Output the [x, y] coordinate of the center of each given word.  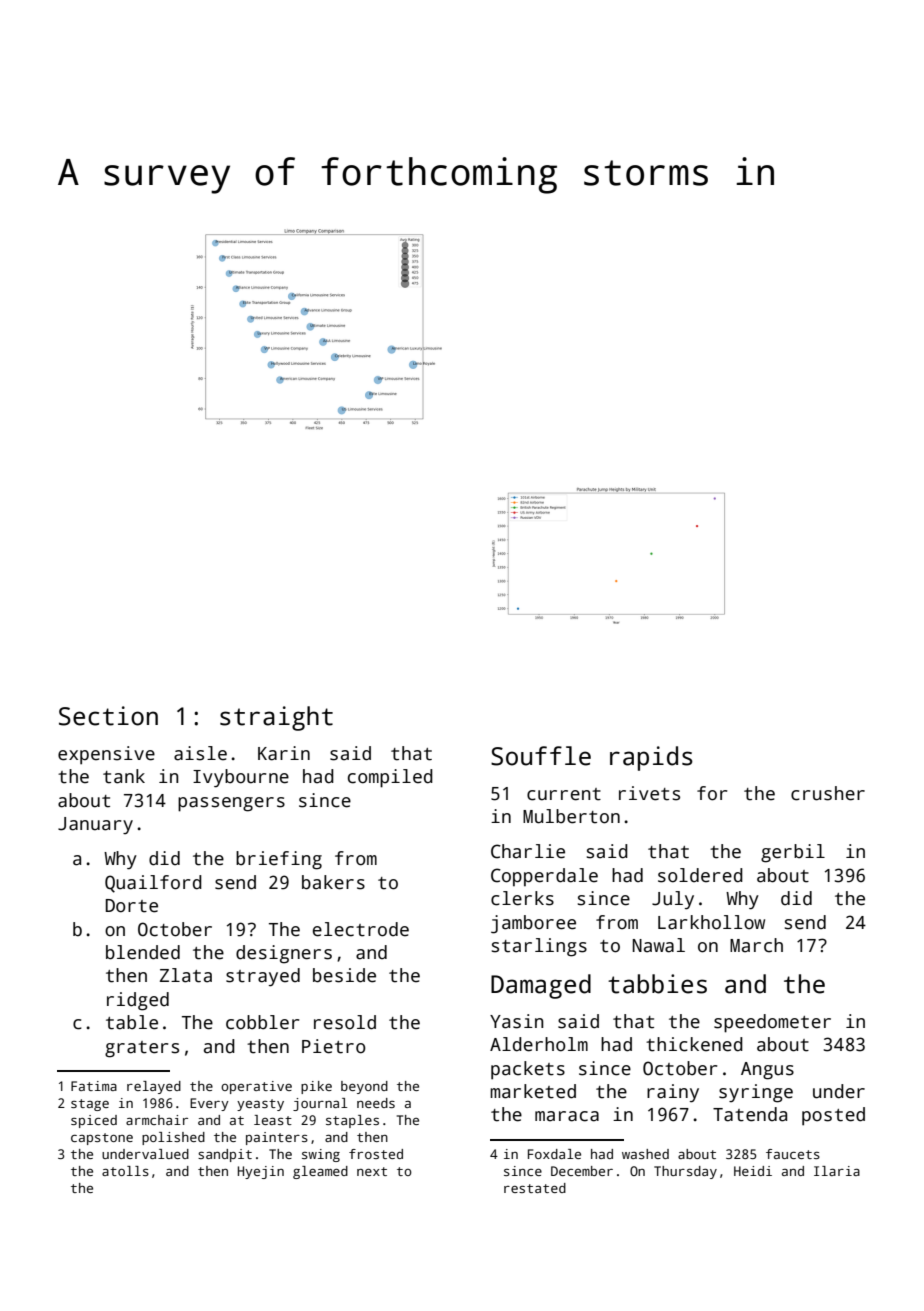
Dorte [132, 906]
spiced [94, 1121]
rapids [651, 758]
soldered [700, 875]
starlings [539, 947]
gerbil [793, 853]
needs [376, 1103]
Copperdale [544, 877]
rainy [673, 1093]
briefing [279, 860]
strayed [263, 977]
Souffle [541, 756]
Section [108, 716]
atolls [125, 1171]
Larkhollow [711, 922]
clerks [522, 898]
